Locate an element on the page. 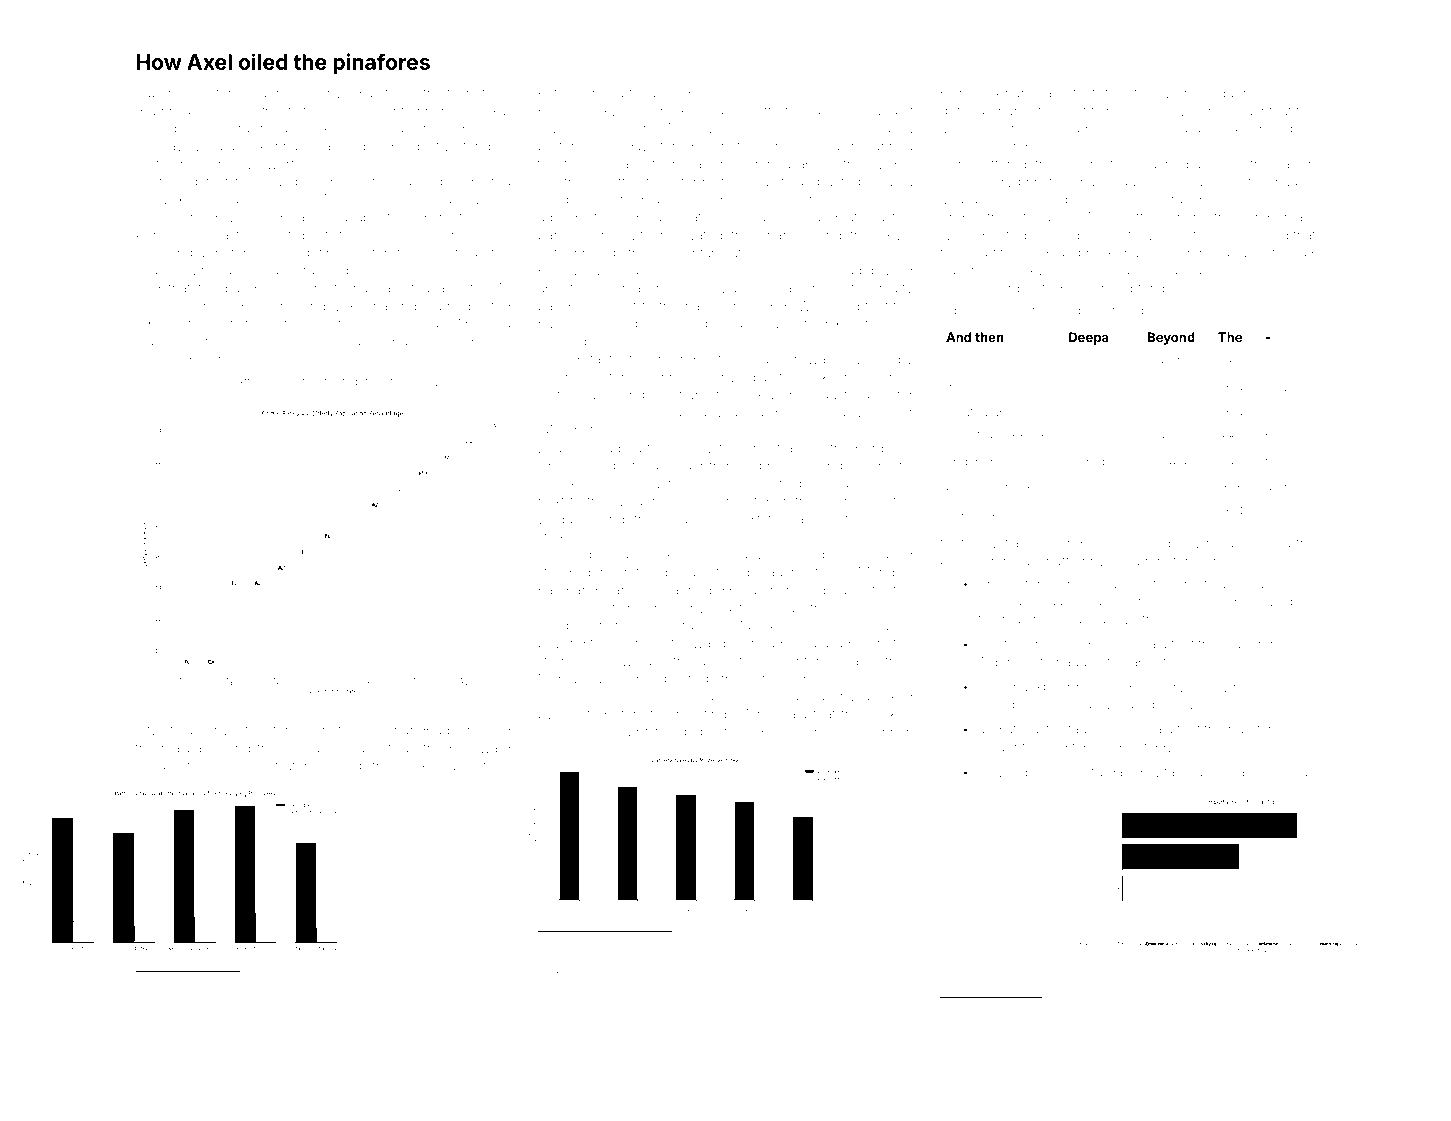  Kavita is located at coordinates (1156, 772).
